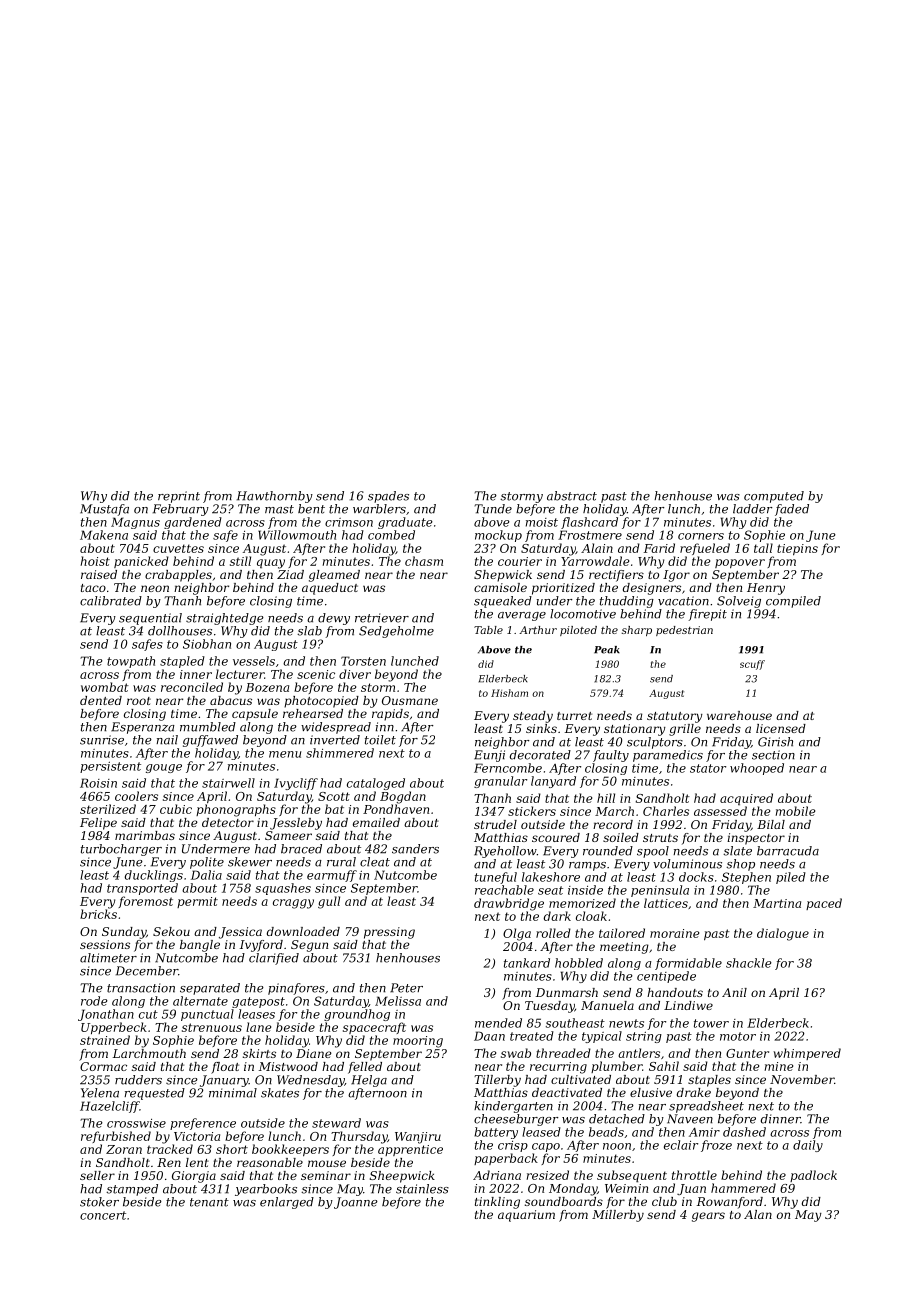 The height and width of the screenshot is (1308, 924). I want to click on sharp, so click(637, 631).
